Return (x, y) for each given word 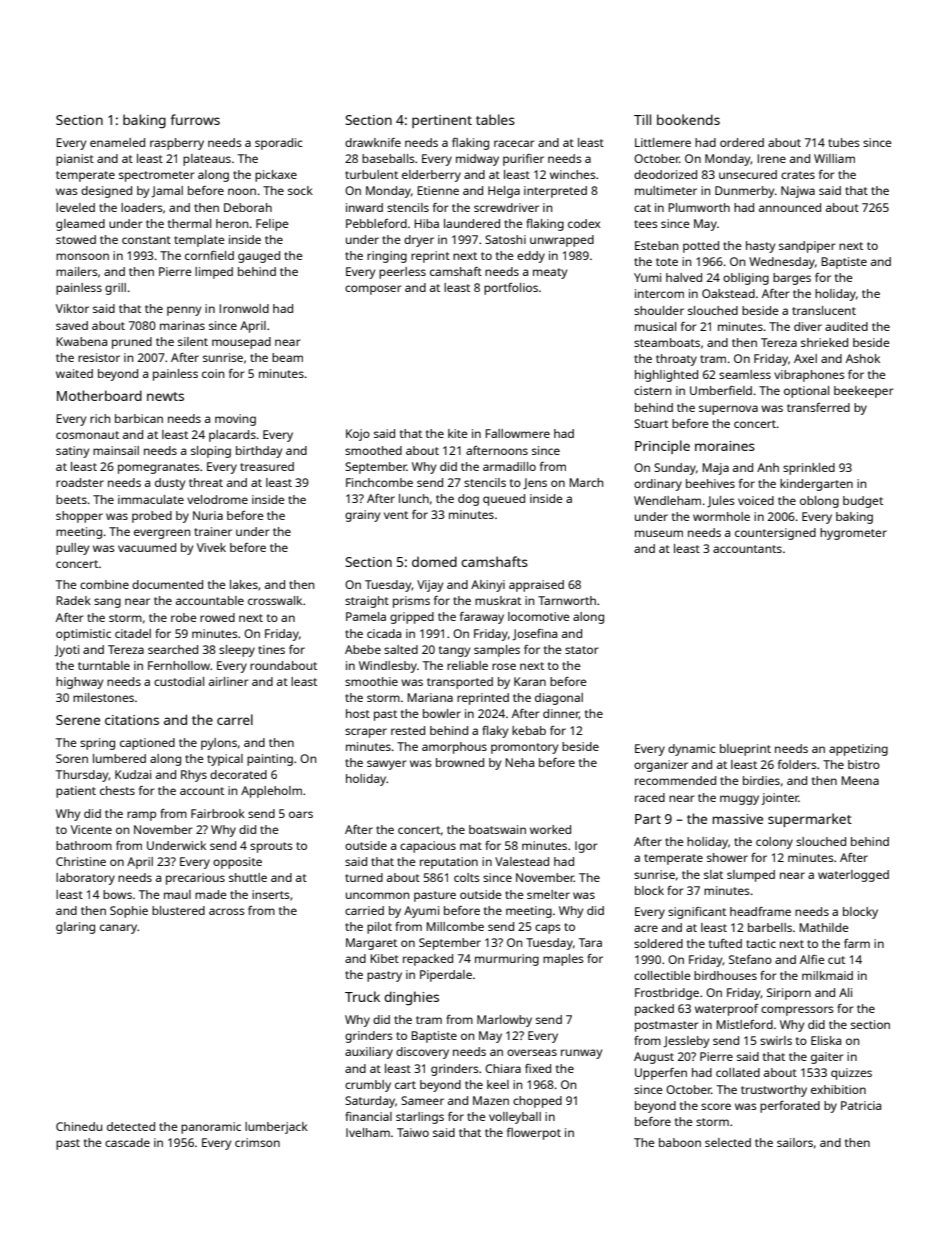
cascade (127, 1142)
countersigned (775, 534)
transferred (818, 407)
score (716, 1106)
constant (146, 240)
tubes (844, 142)
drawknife (373, 142)
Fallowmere (517, 433)
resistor (99, 357)
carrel (235, 719)
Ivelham (368, 1132)
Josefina (534, 635)
